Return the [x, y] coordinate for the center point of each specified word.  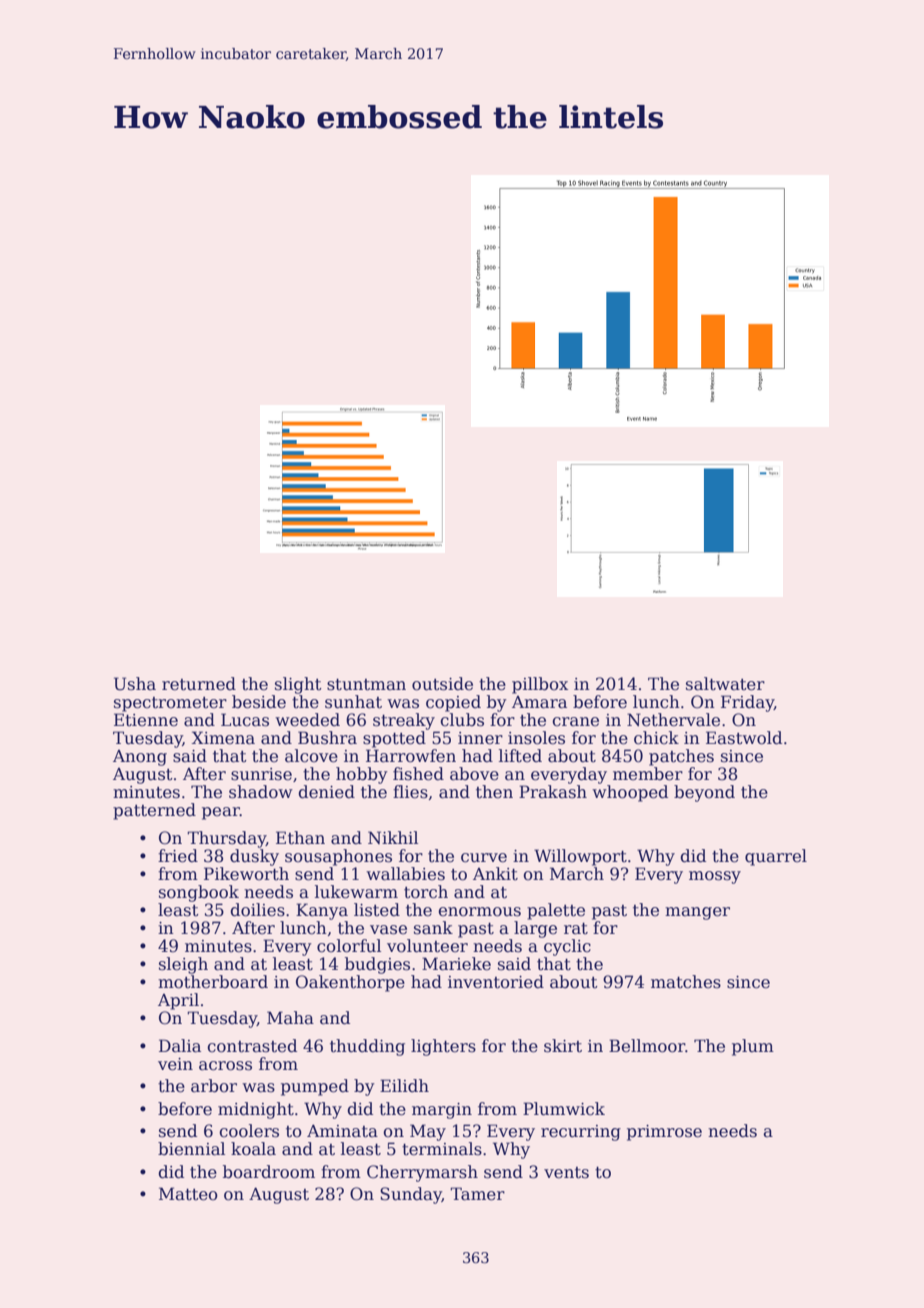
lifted [520, 756]
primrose [664, 1133]
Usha [135, 684]
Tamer [477, 1194]
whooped [630, 793]
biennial [191, 1149]
